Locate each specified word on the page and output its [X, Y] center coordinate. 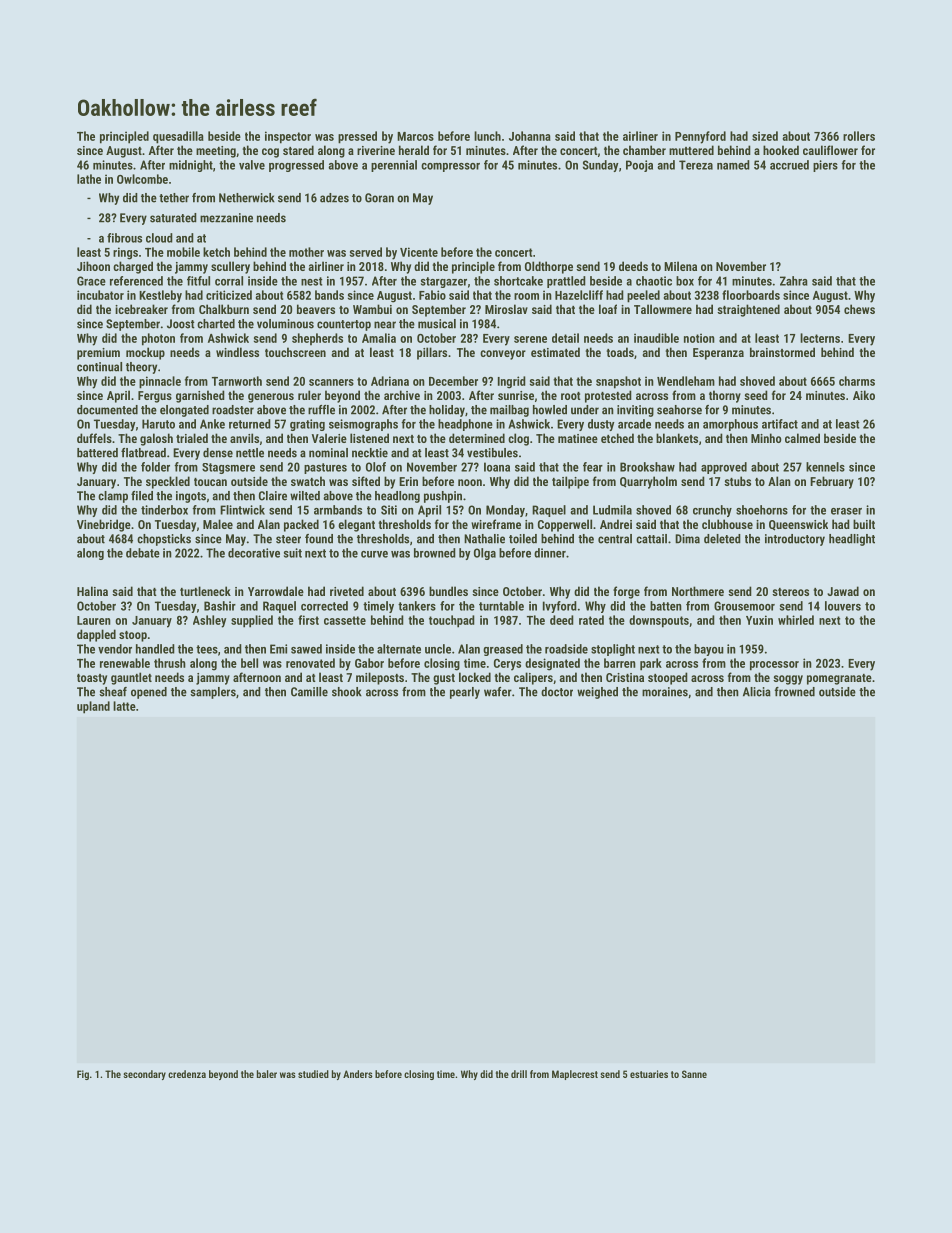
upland [93, 707]
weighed [597, 693]
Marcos [415, 136]
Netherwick [247, 198]
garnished [200, 396]
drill [519, 1074]
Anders [358, 1074]
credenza [187, 1074]
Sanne [694, 1074]
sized [765, 136]
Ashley [209, 621]
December [453, 381]
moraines [665, 692]
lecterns [820, 338]
